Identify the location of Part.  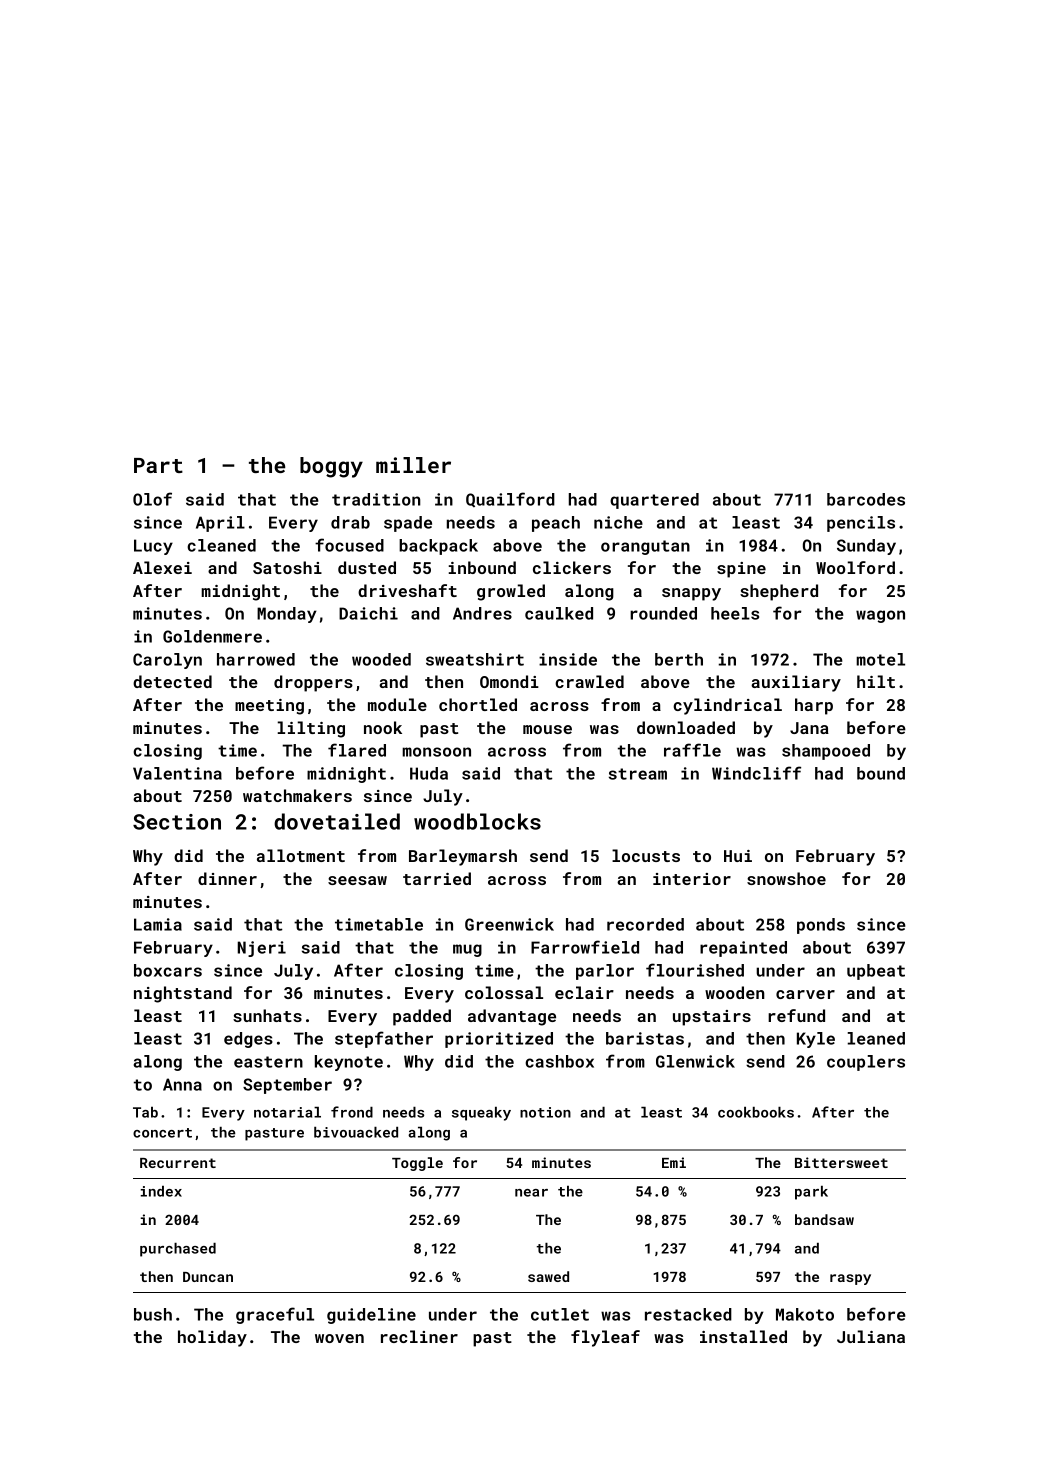
(158, 465).
